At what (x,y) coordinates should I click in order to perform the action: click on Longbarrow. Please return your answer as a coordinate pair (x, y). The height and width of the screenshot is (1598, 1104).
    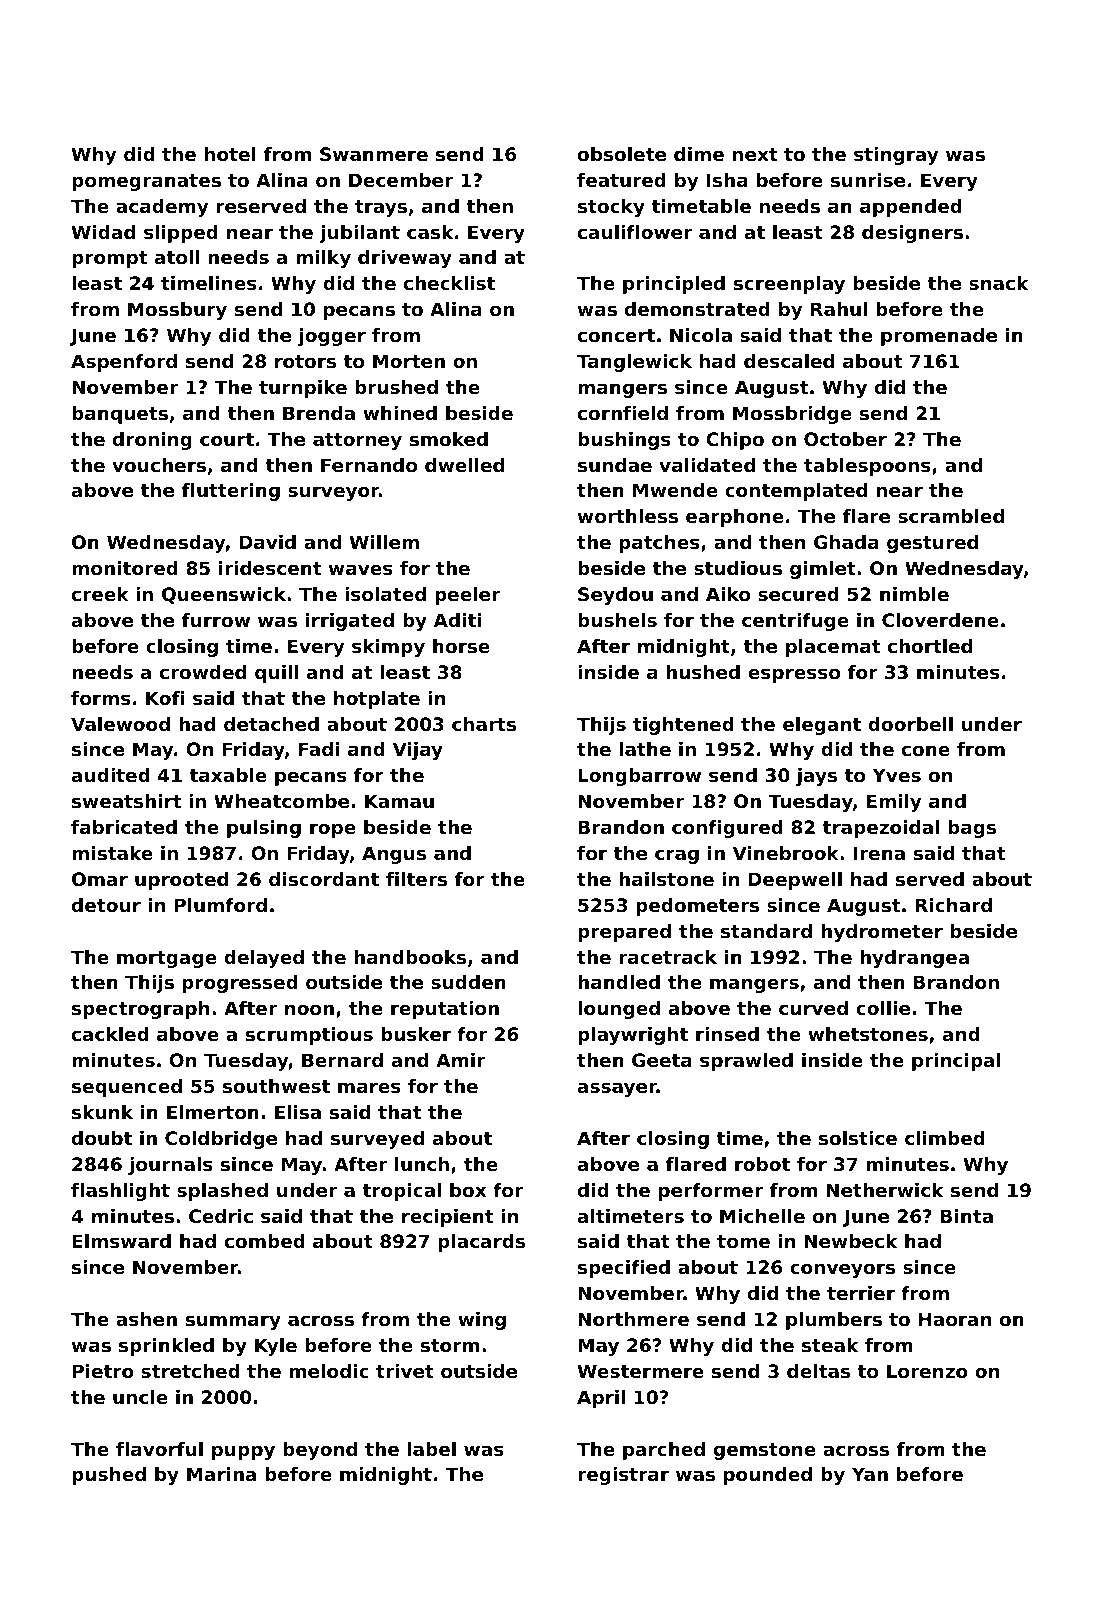
    Looking at the image, I should click on (639, 777).
